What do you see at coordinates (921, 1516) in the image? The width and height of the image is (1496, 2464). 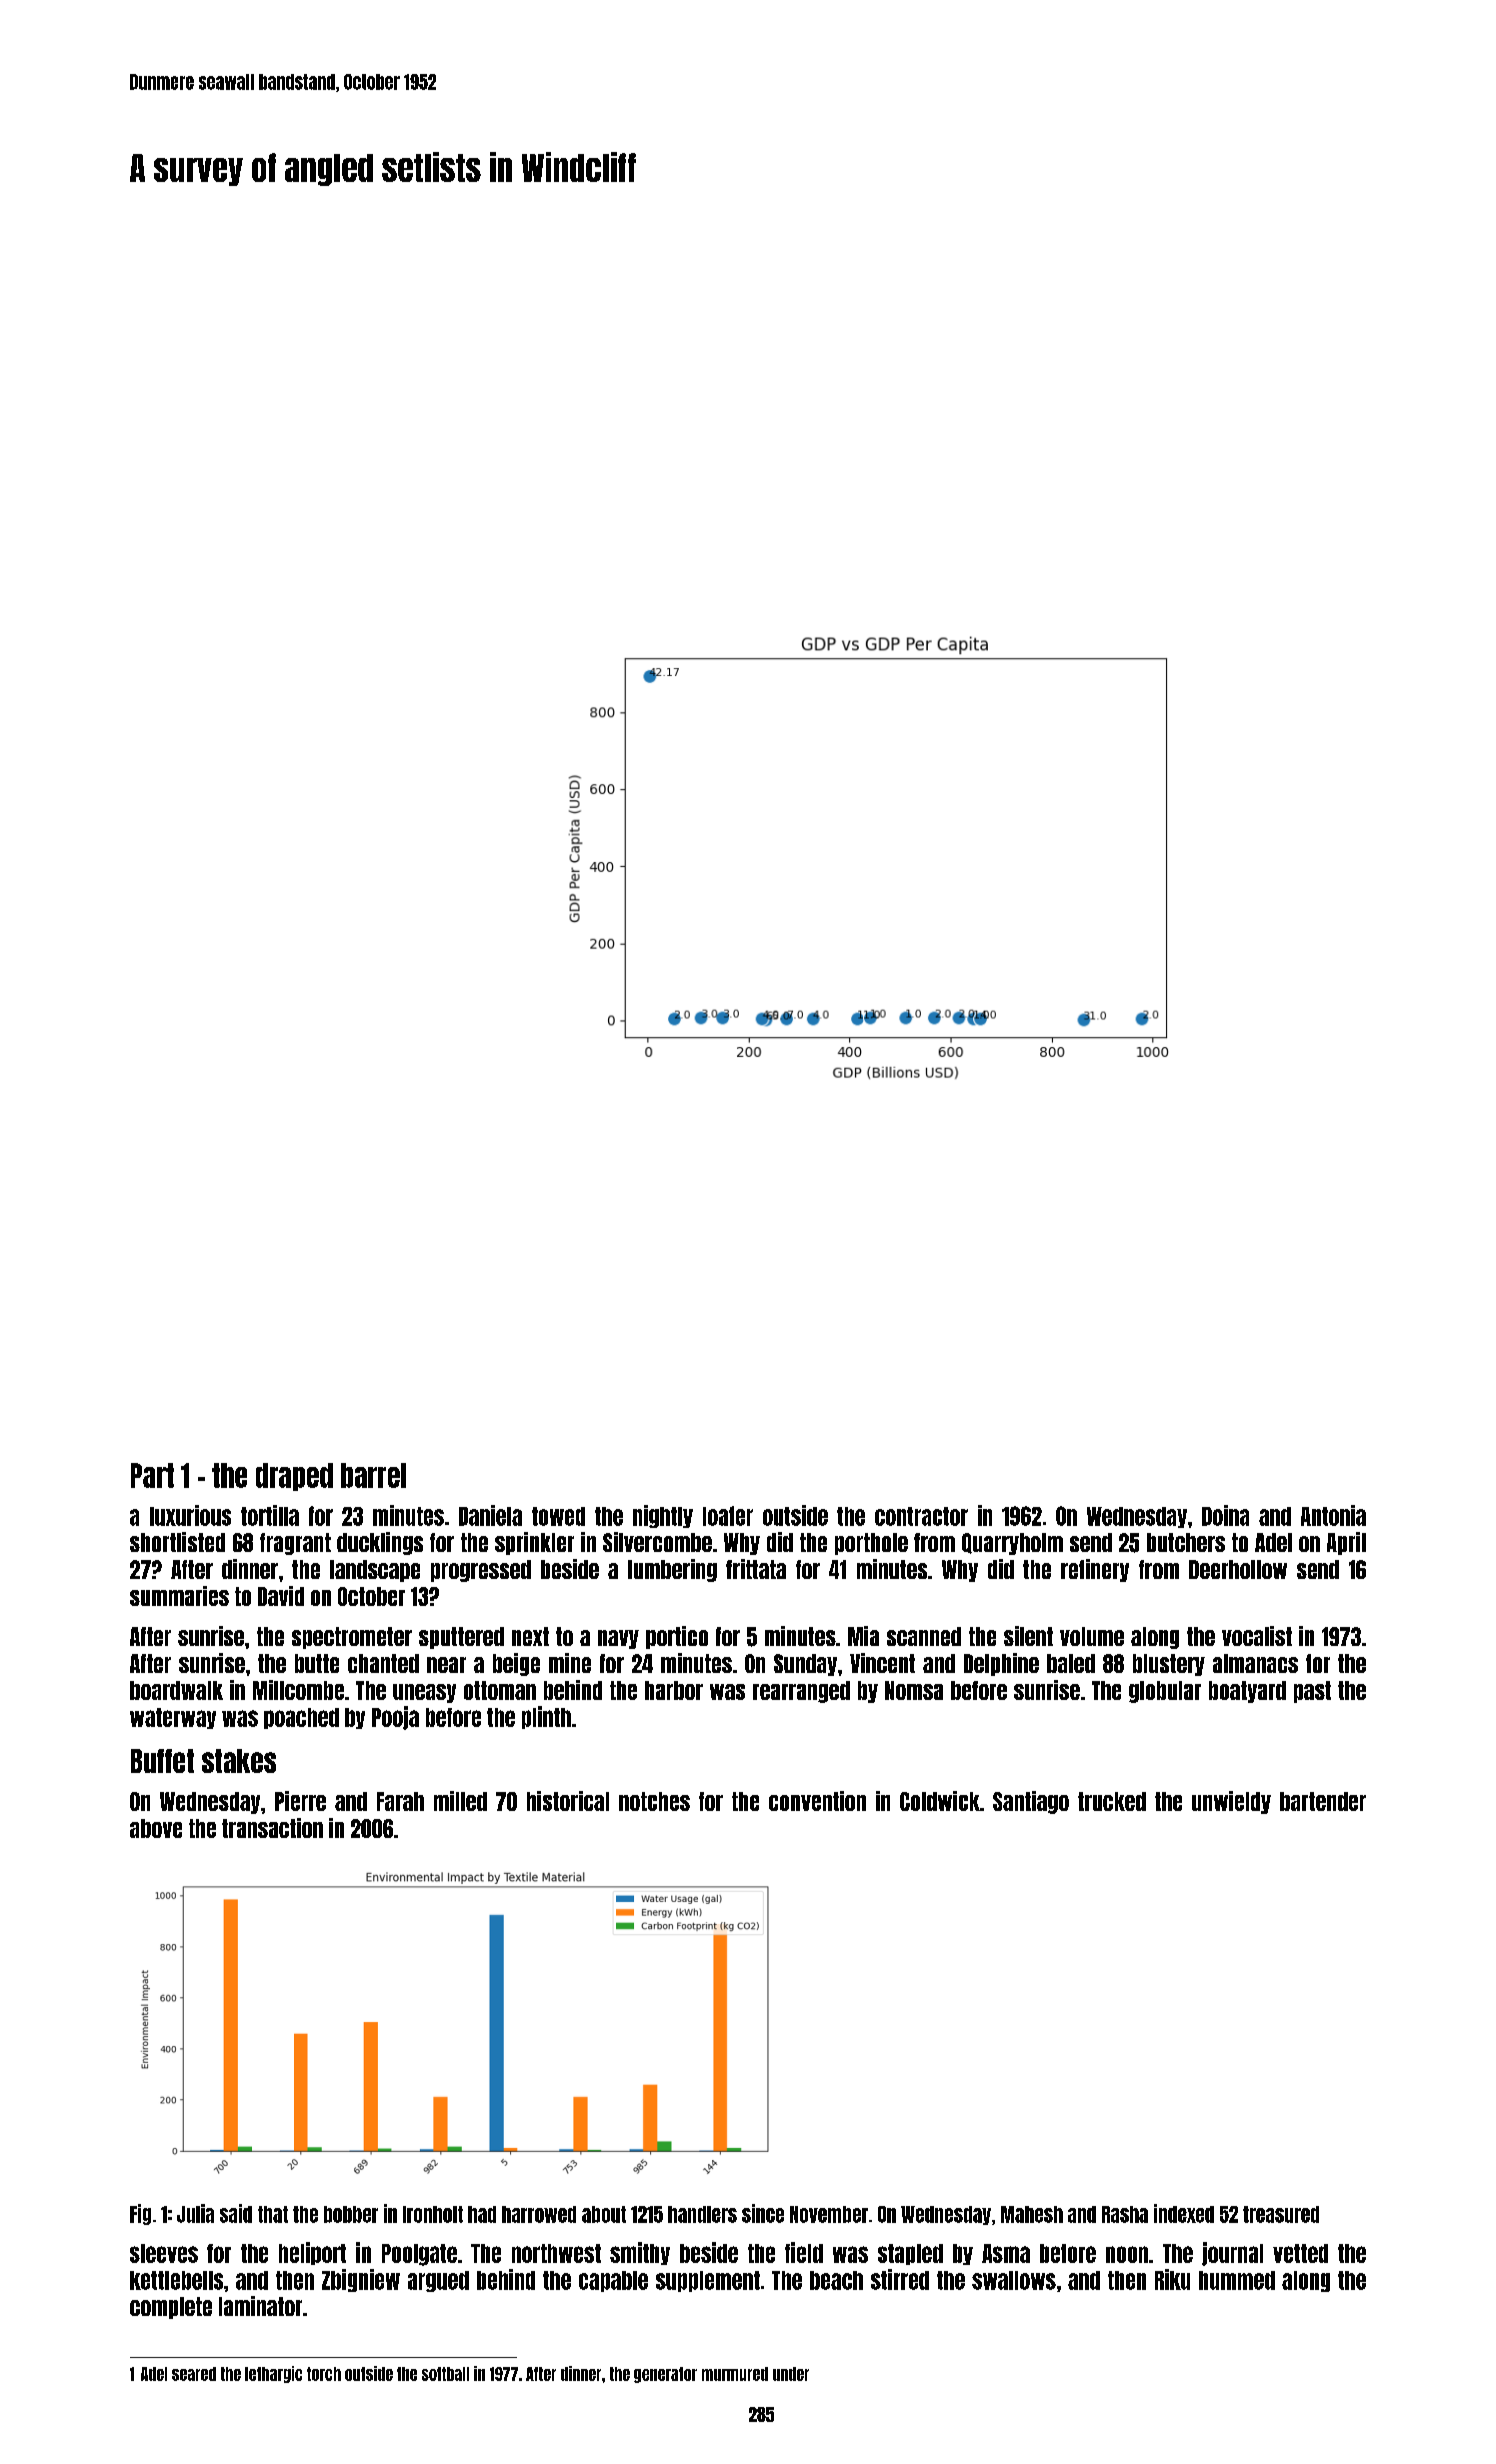 I see `contractor` at bounding box center [921, 1516].
